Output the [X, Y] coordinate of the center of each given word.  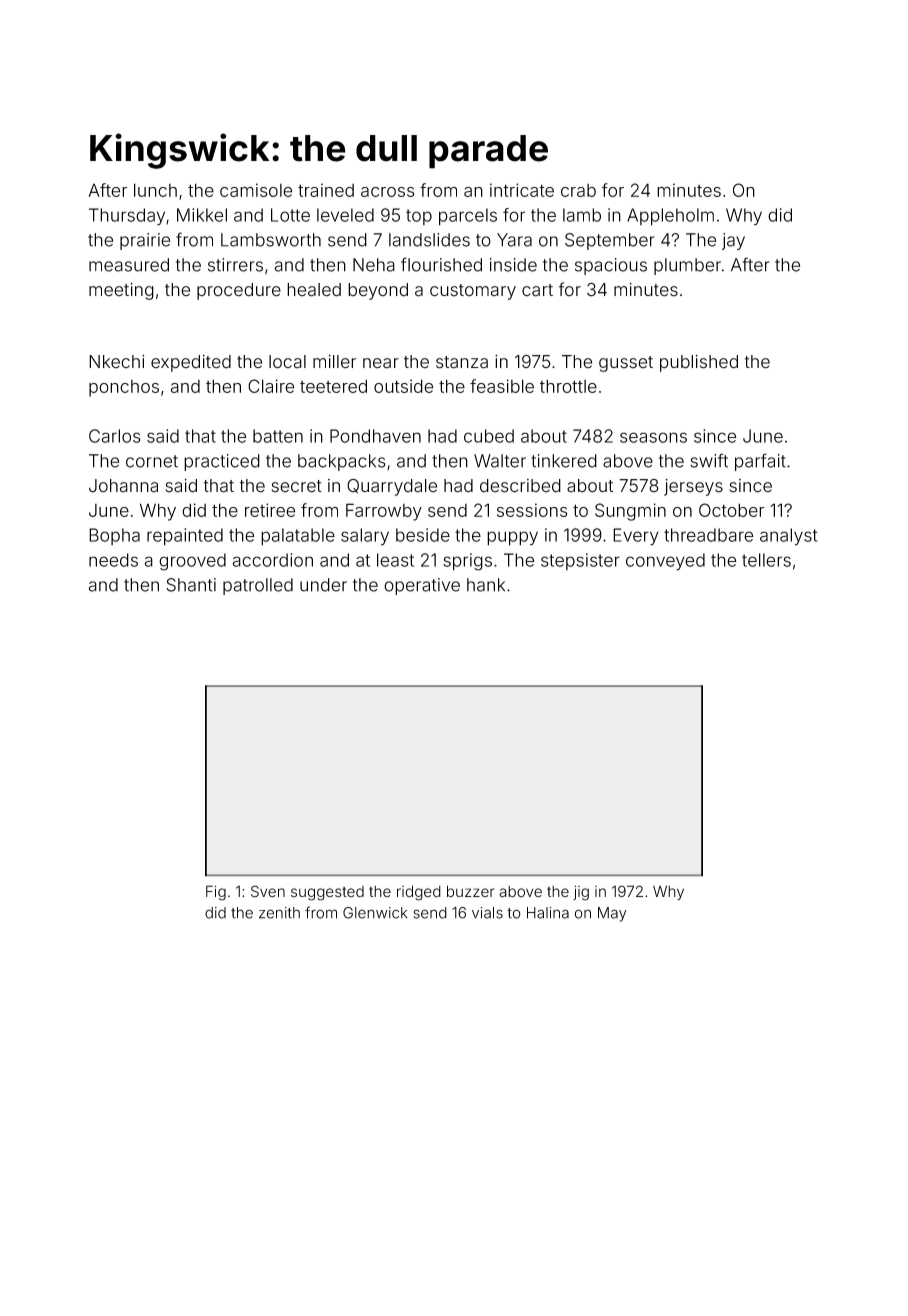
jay [733, 241]
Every [636, 537]
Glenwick [375, 913]
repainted [185, 537]
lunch [155, 190]
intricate [522, 190]
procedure [239, 291]
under [323, 585]
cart [537, 290]
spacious [611, 266]
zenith [279, 913]
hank [486, 585]
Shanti [191, 585]
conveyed [665, 562]
